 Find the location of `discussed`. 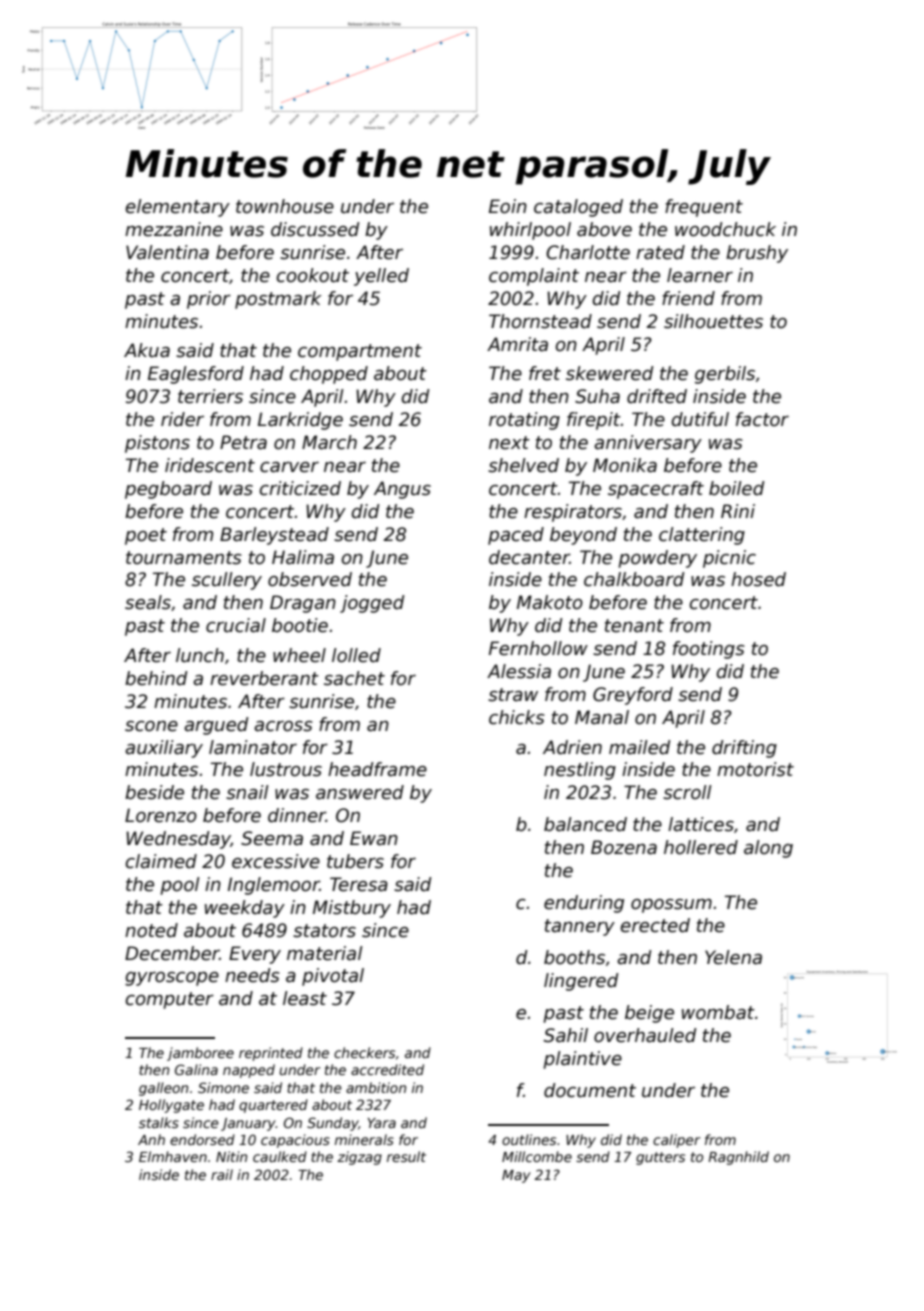

discussed is located at coordinates (315, 229).
